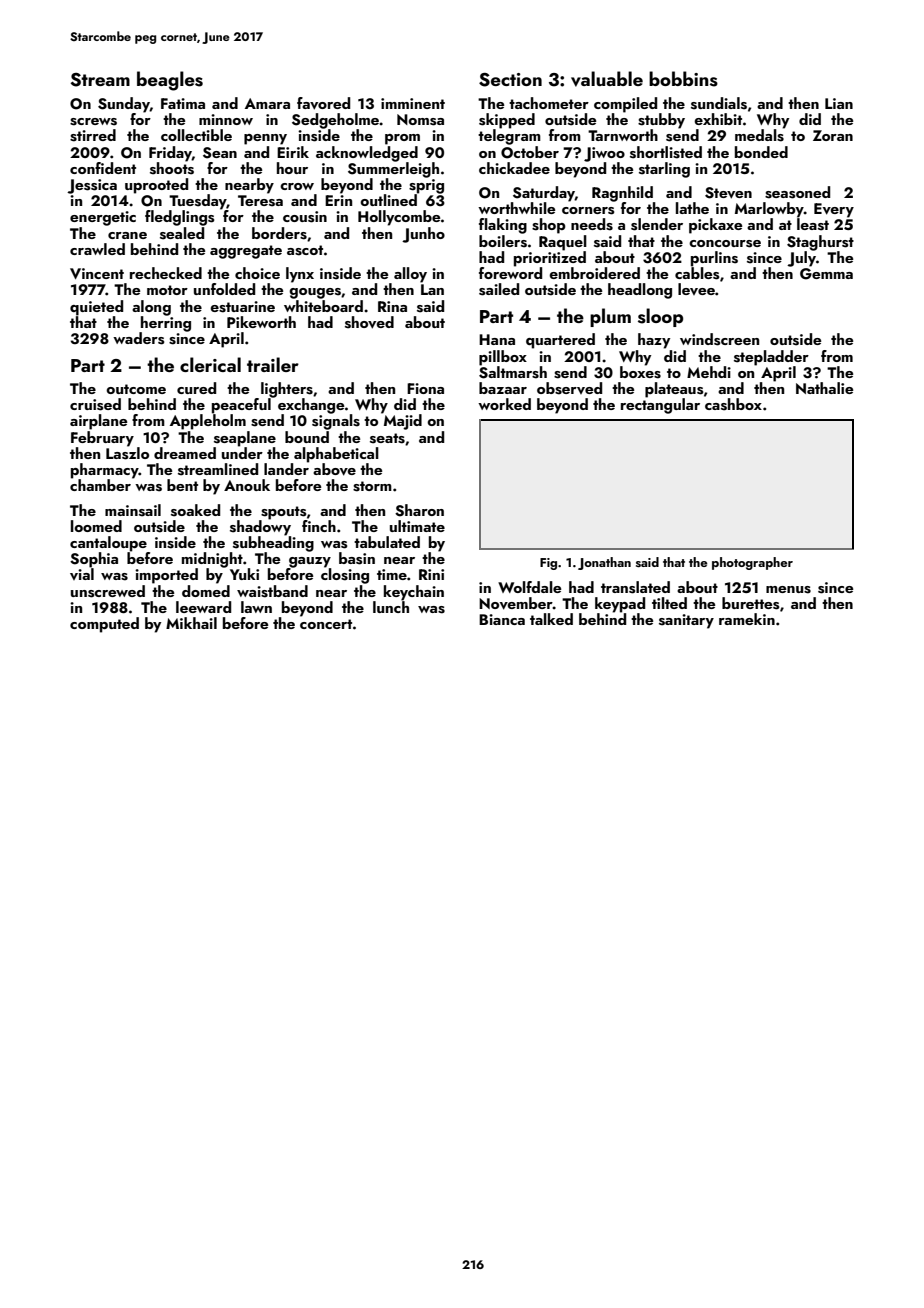 This screenshot has width=924, height=1308. What do you see at coordinates (96, 307) in the screenshot?
I see `quieted` at bounding box center [96, 307].
